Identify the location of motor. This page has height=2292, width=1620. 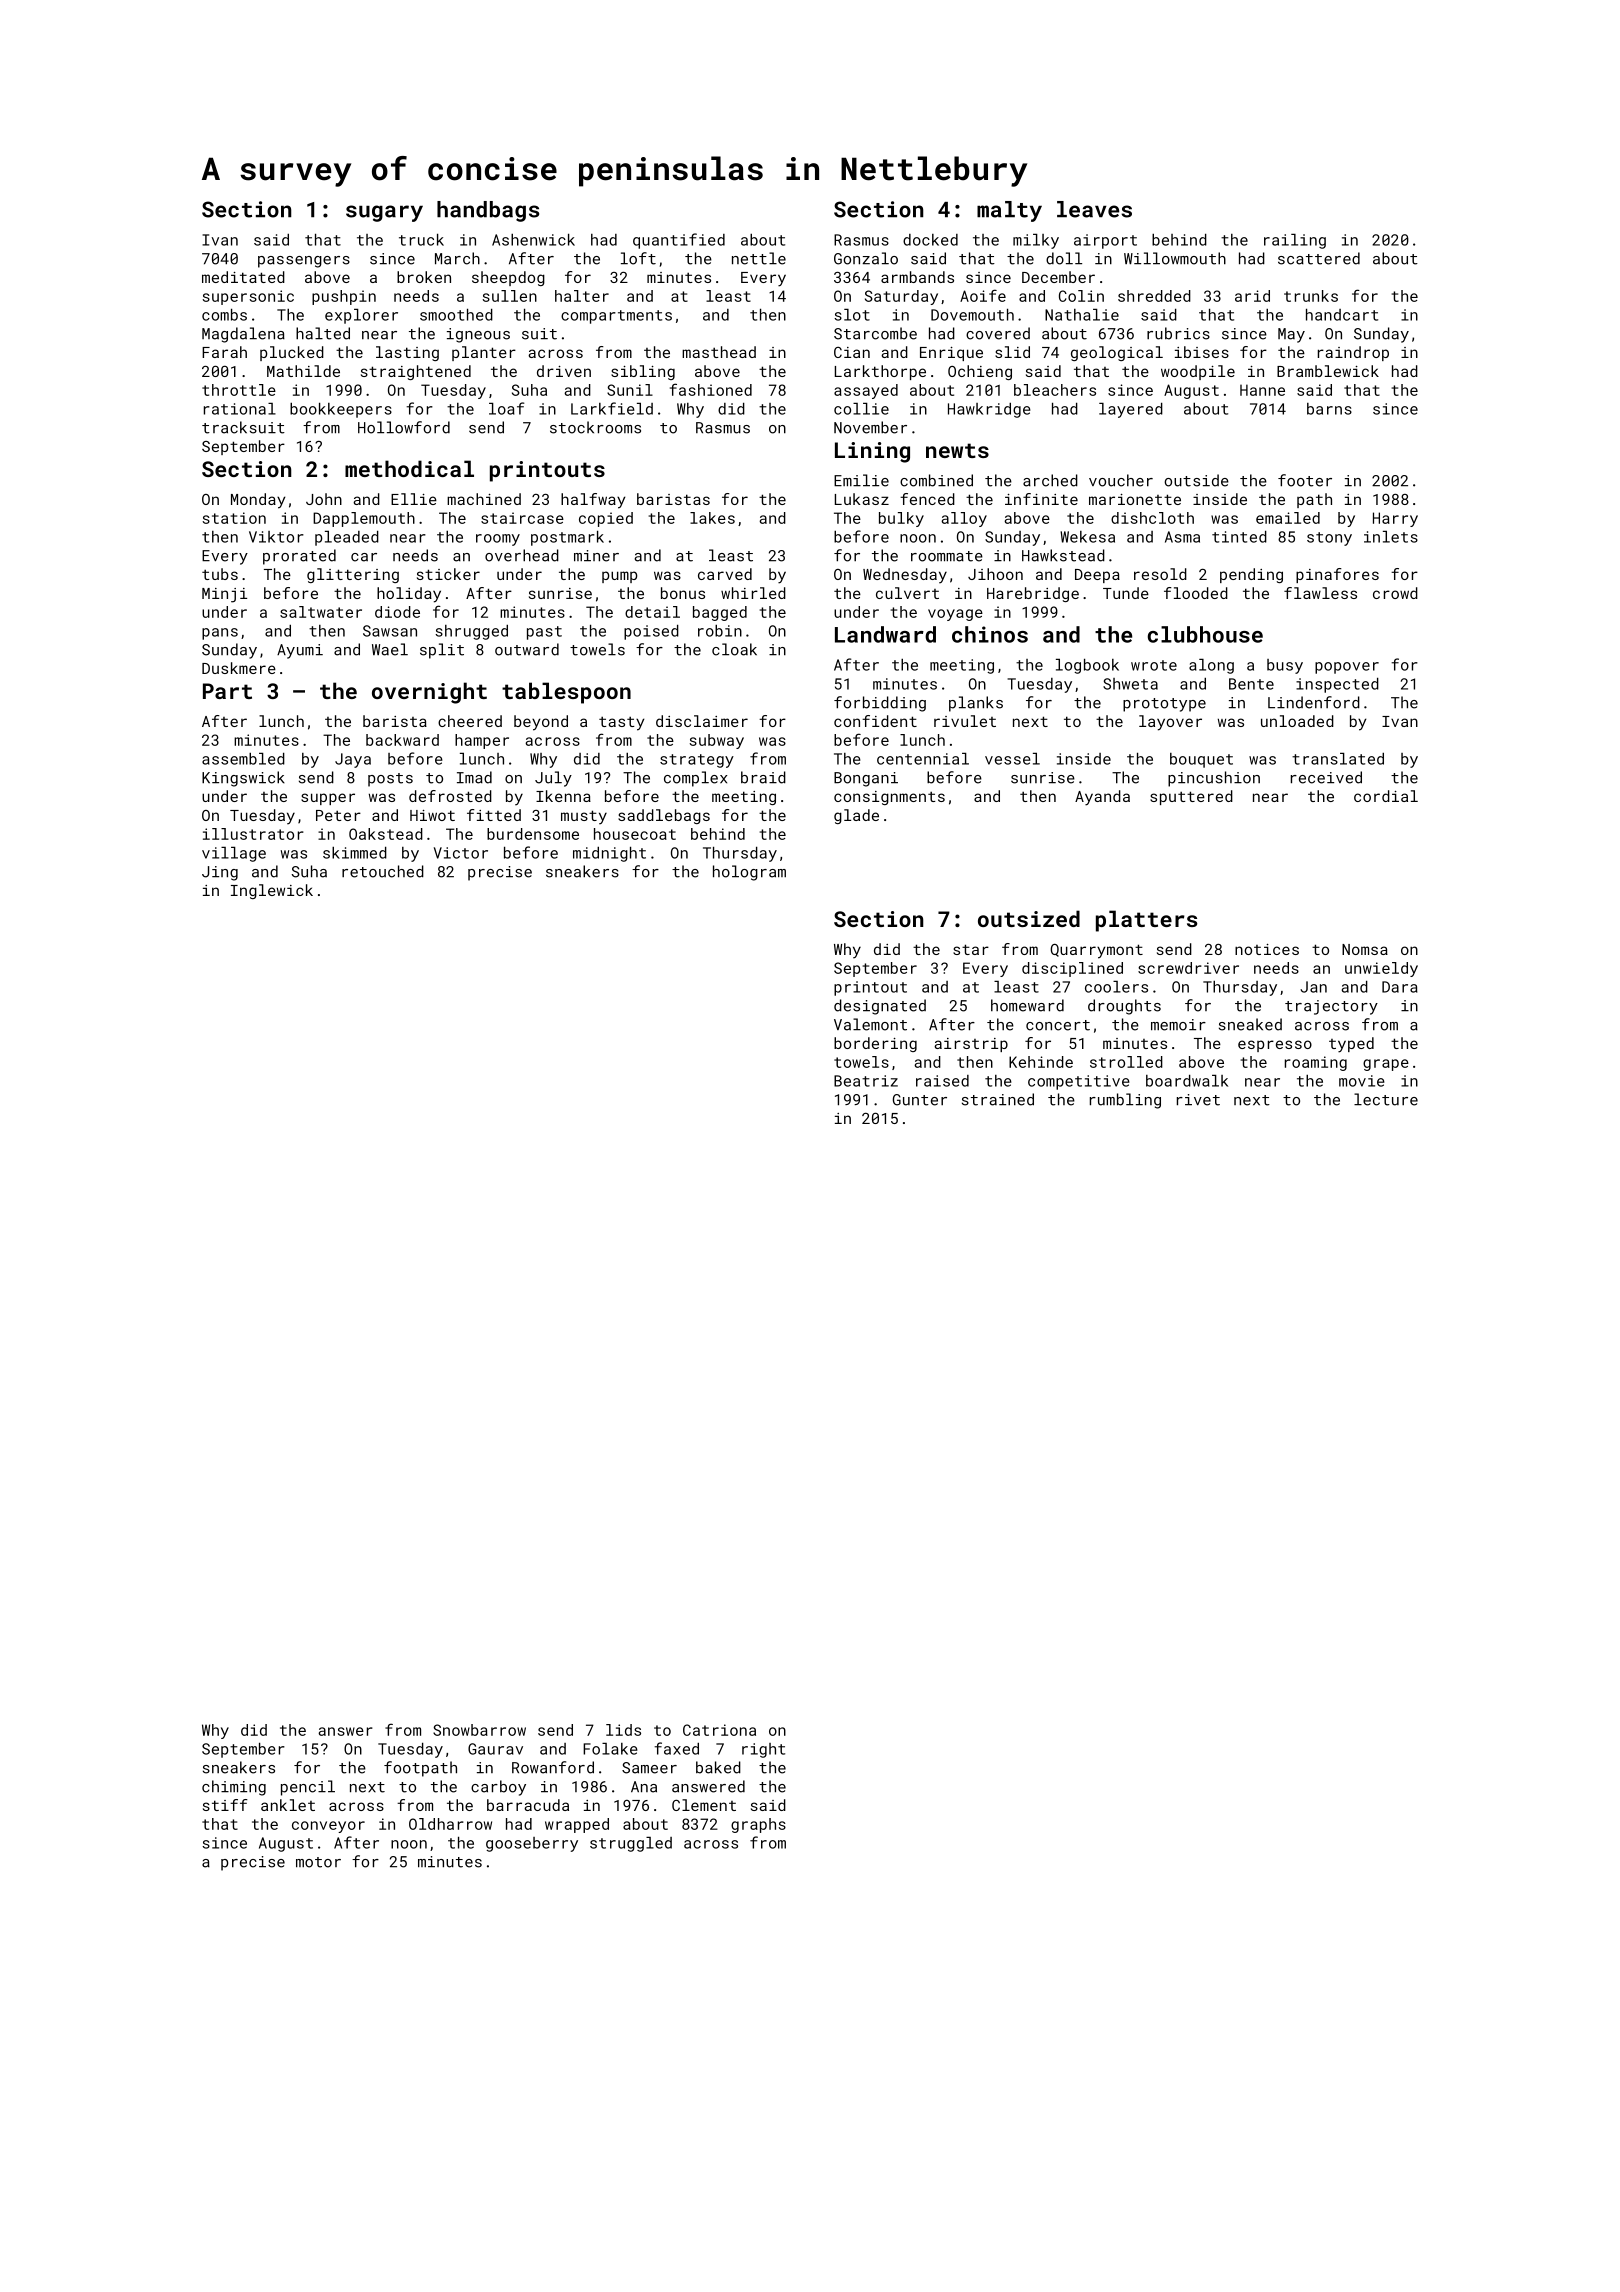
(318, 1862).
